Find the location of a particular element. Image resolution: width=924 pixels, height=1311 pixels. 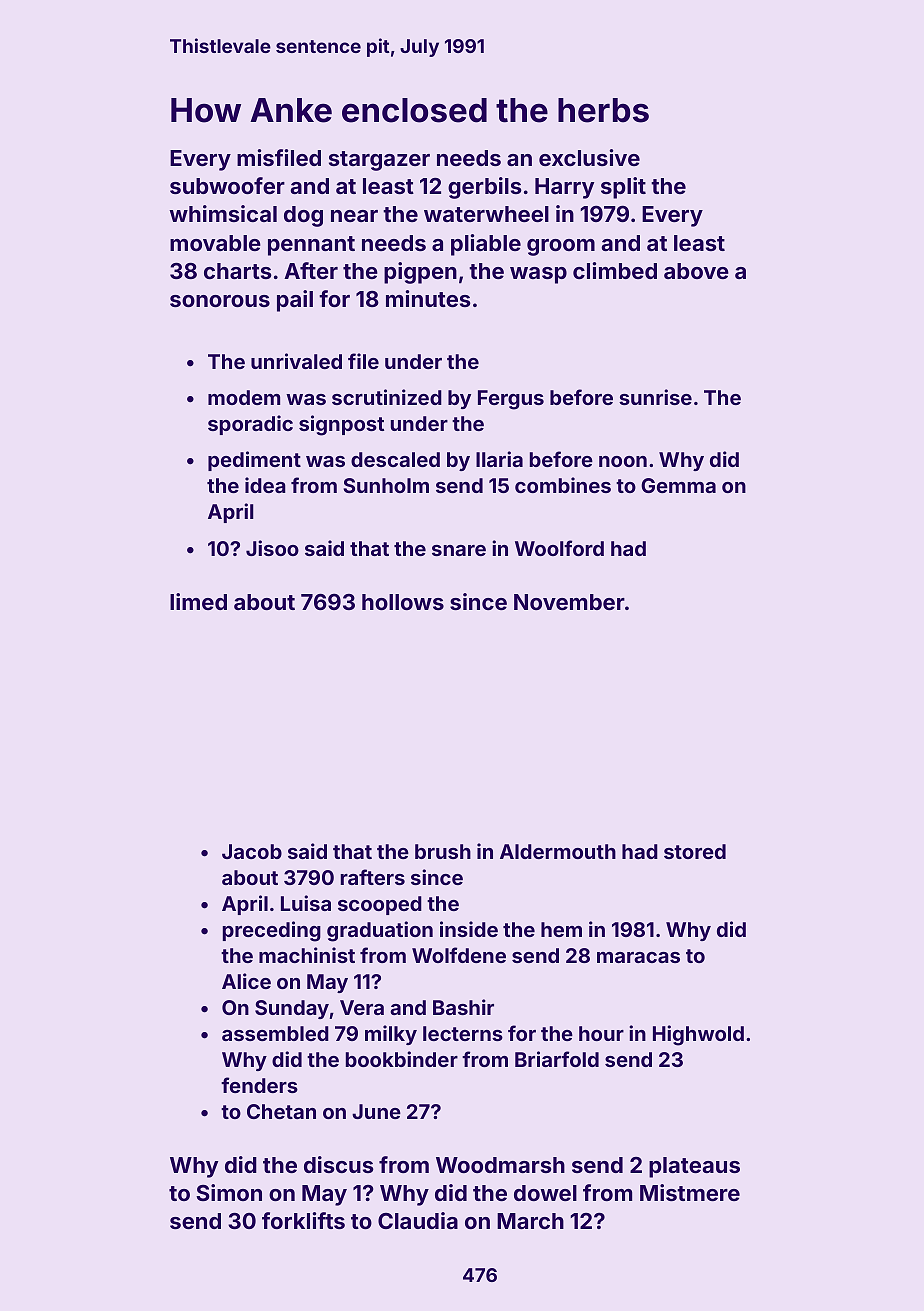

exclusive is located at coordinates (589, 157).
